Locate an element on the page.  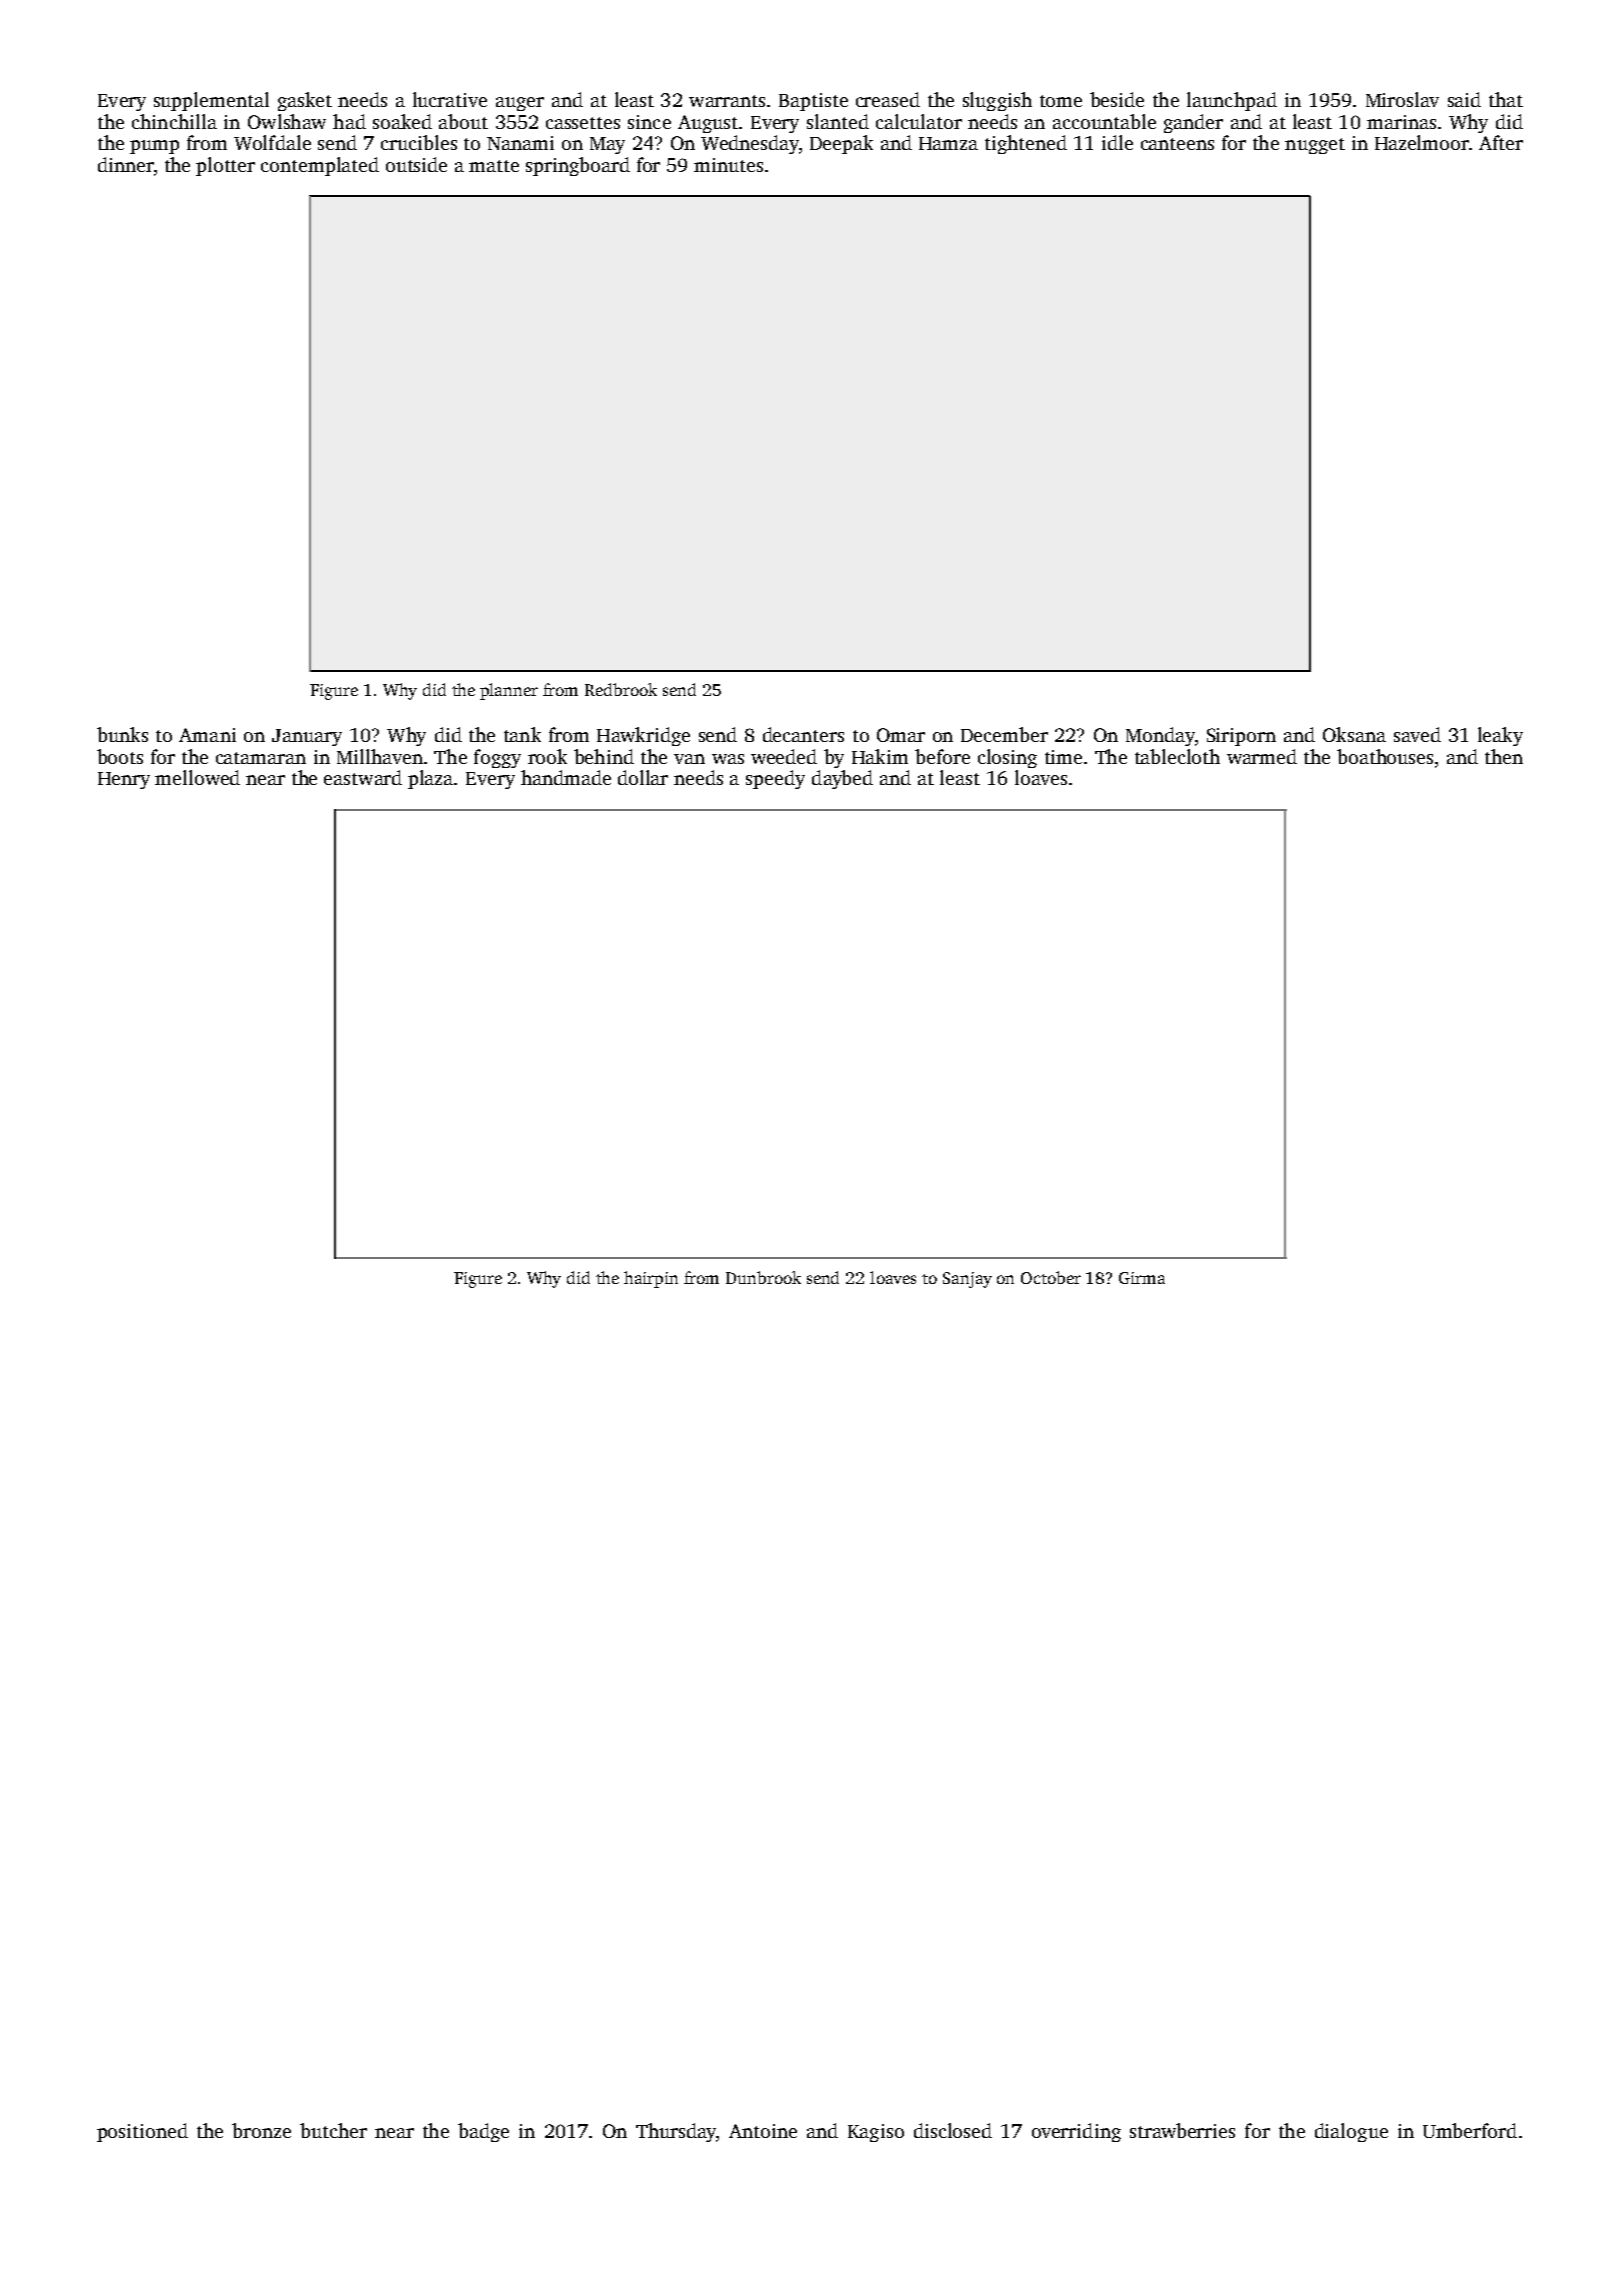
Kagiso is located at coordinates (876, 2133).
